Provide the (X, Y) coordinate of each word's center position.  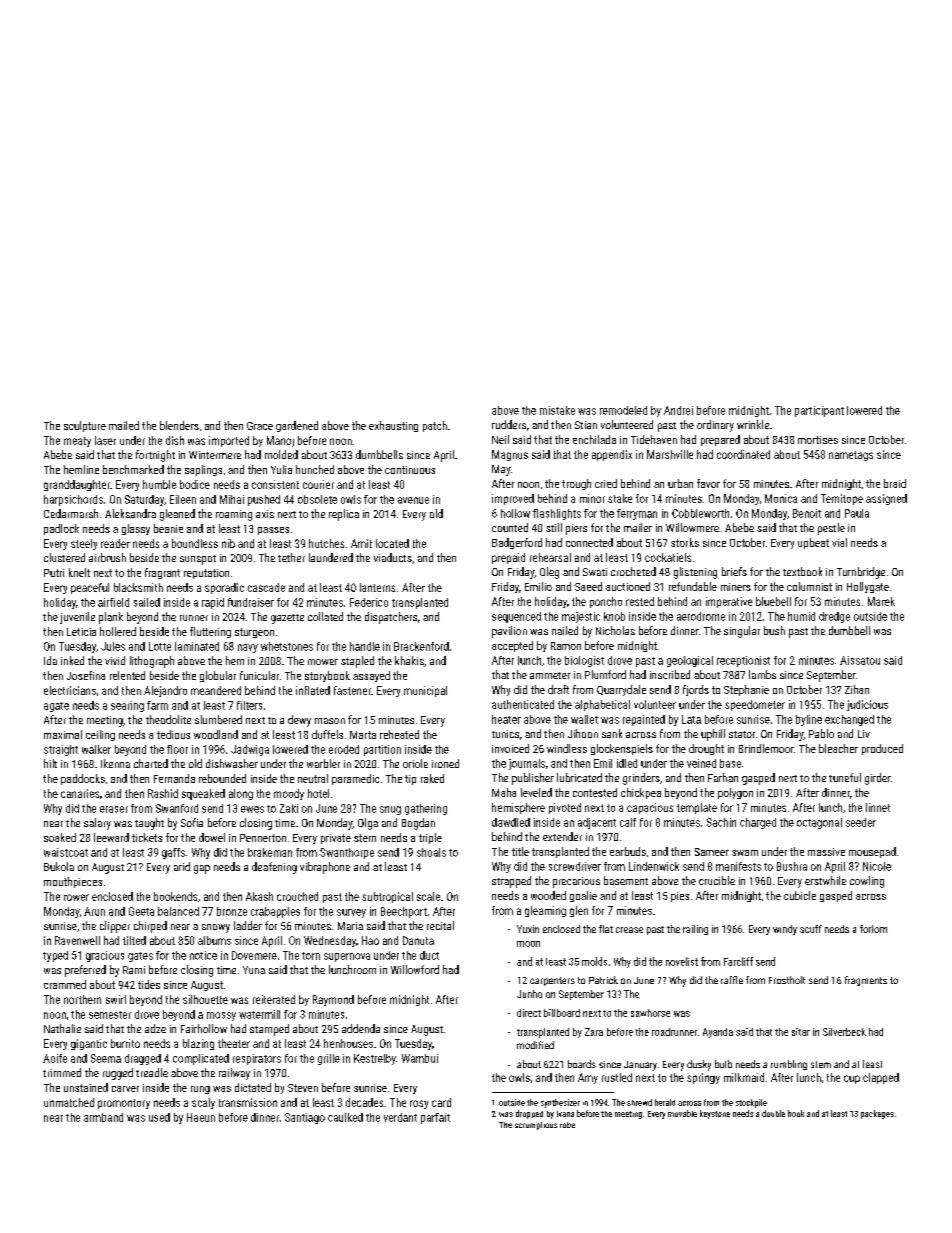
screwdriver (575, 866)
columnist (809, 586)
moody (289, 794)
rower (76, 897)
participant (819, 411)
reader (115, 543)
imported (229, 441)
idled (627, 763)
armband (103, 1117)
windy (785, 930)
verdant (400, 1117)
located (392, 543)
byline (809, 720)
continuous (410, 470)
